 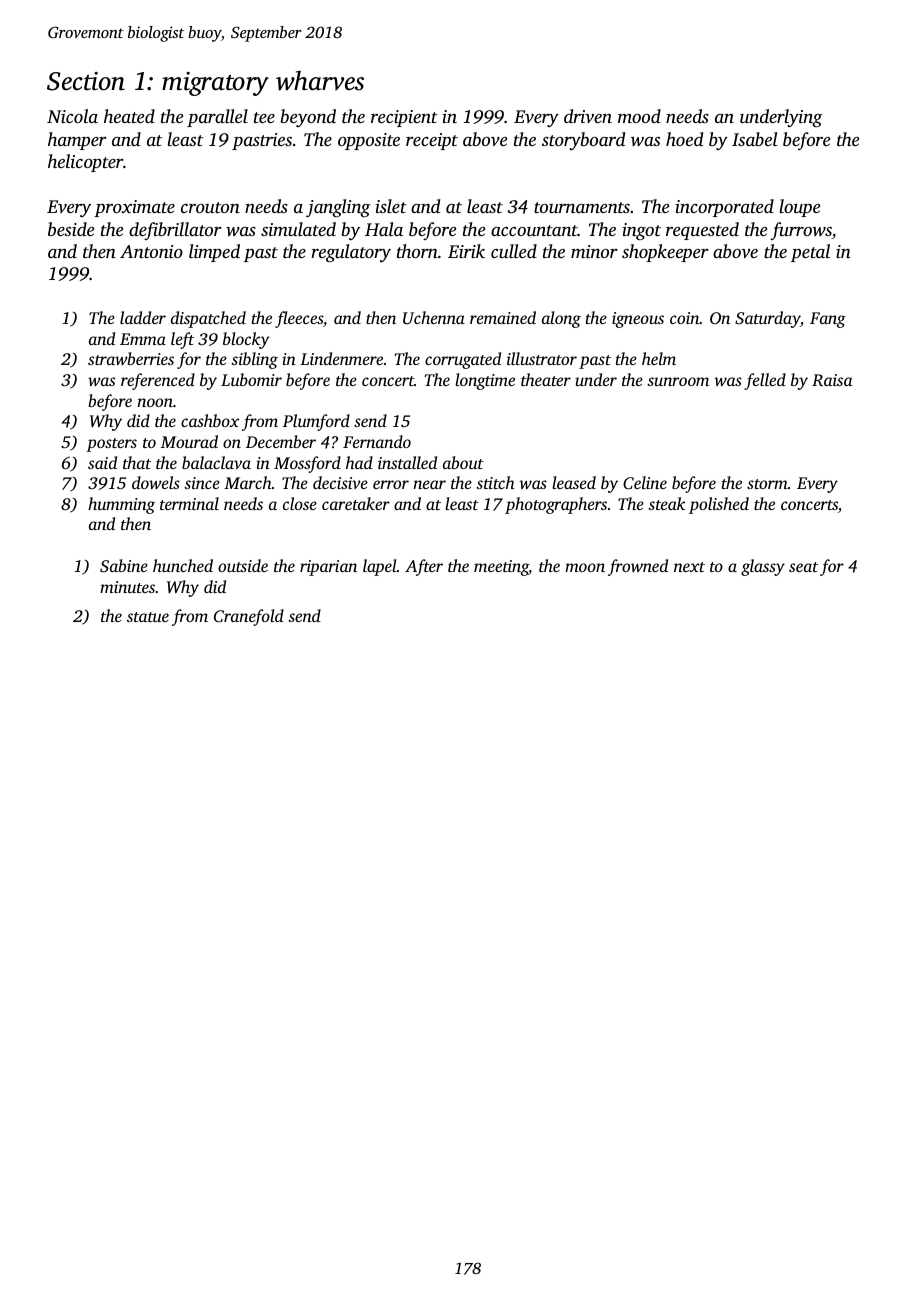 I want to click on hunched, so click(x=183, y=565).
